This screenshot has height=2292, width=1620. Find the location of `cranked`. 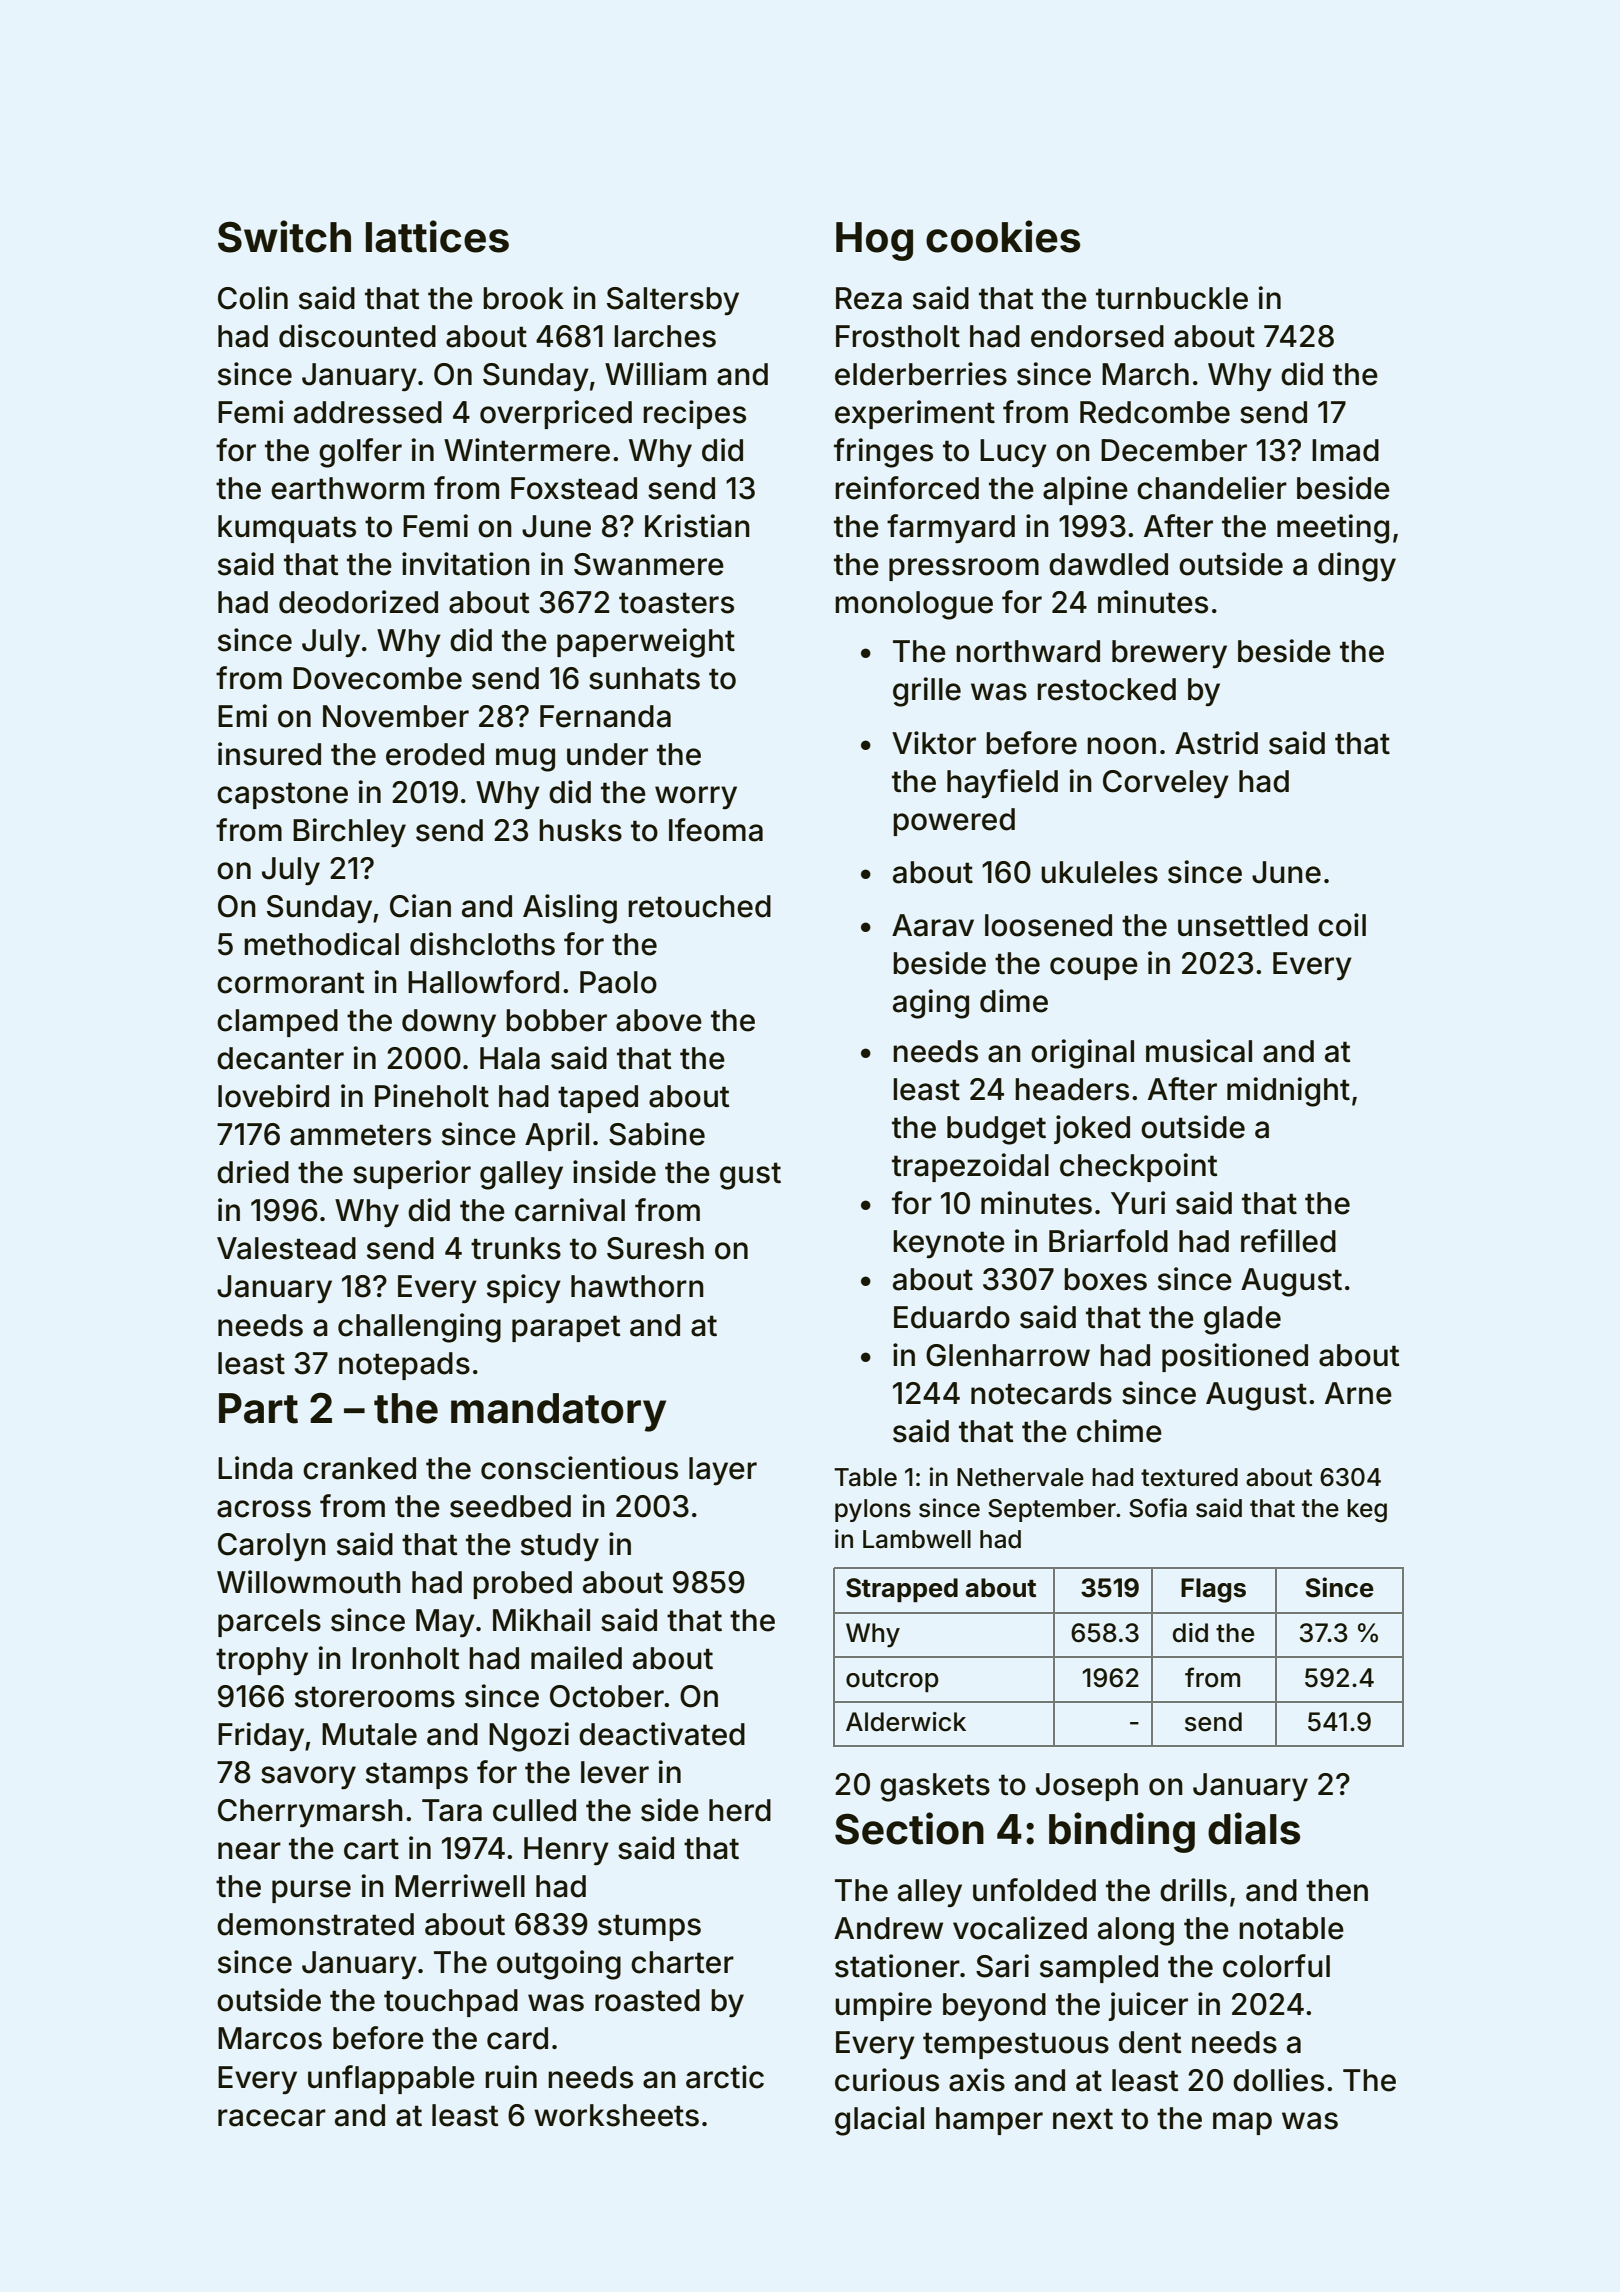

cranked is located at coordinates (359, 1468).
